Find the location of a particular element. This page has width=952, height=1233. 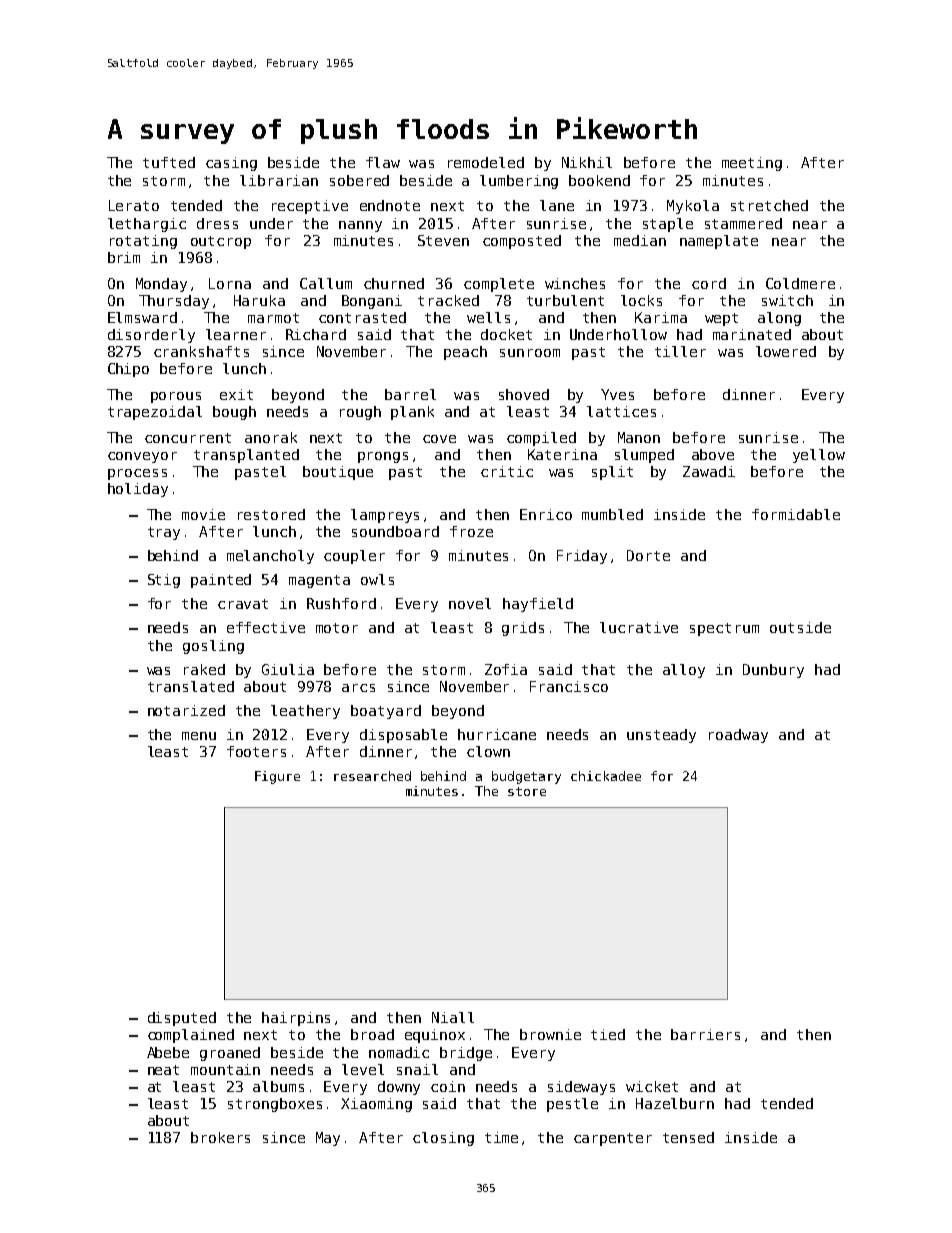

marmot is located at coordinates (273, 318).
